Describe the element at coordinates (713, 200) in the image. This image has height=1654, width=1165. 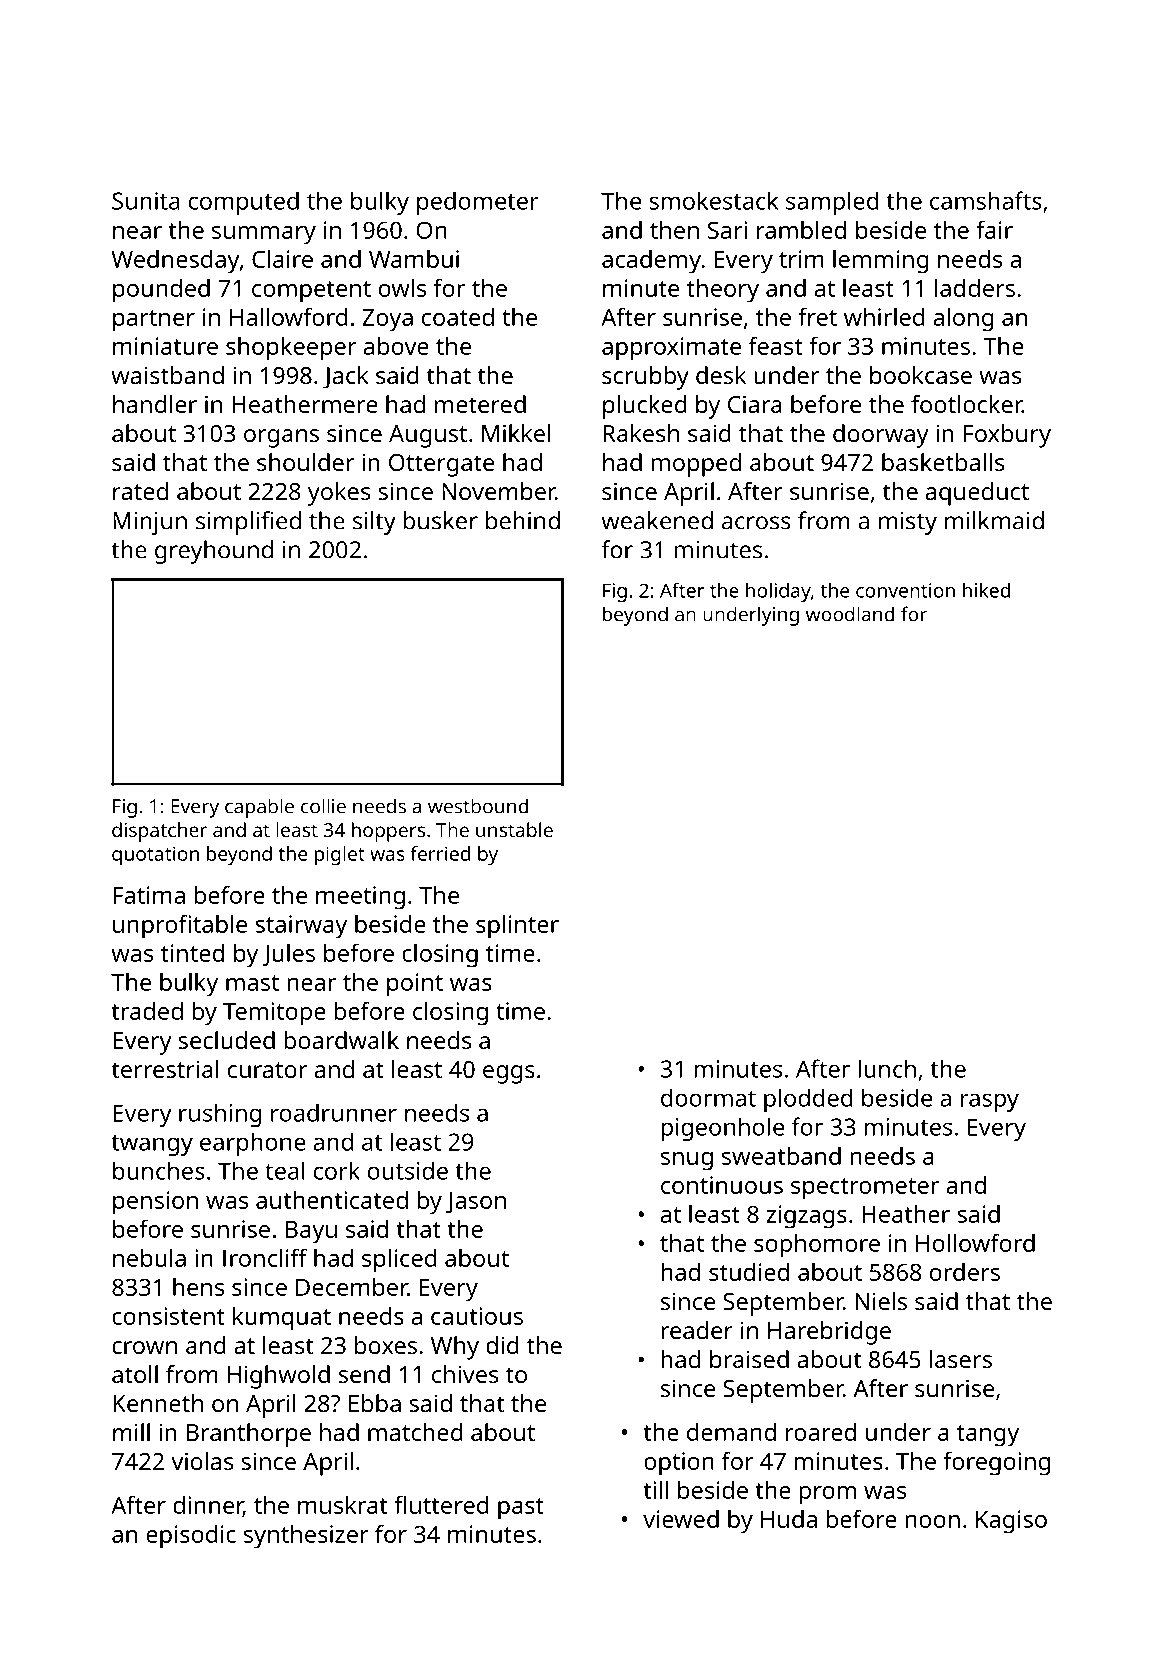
I see `smokestack` at that location.
